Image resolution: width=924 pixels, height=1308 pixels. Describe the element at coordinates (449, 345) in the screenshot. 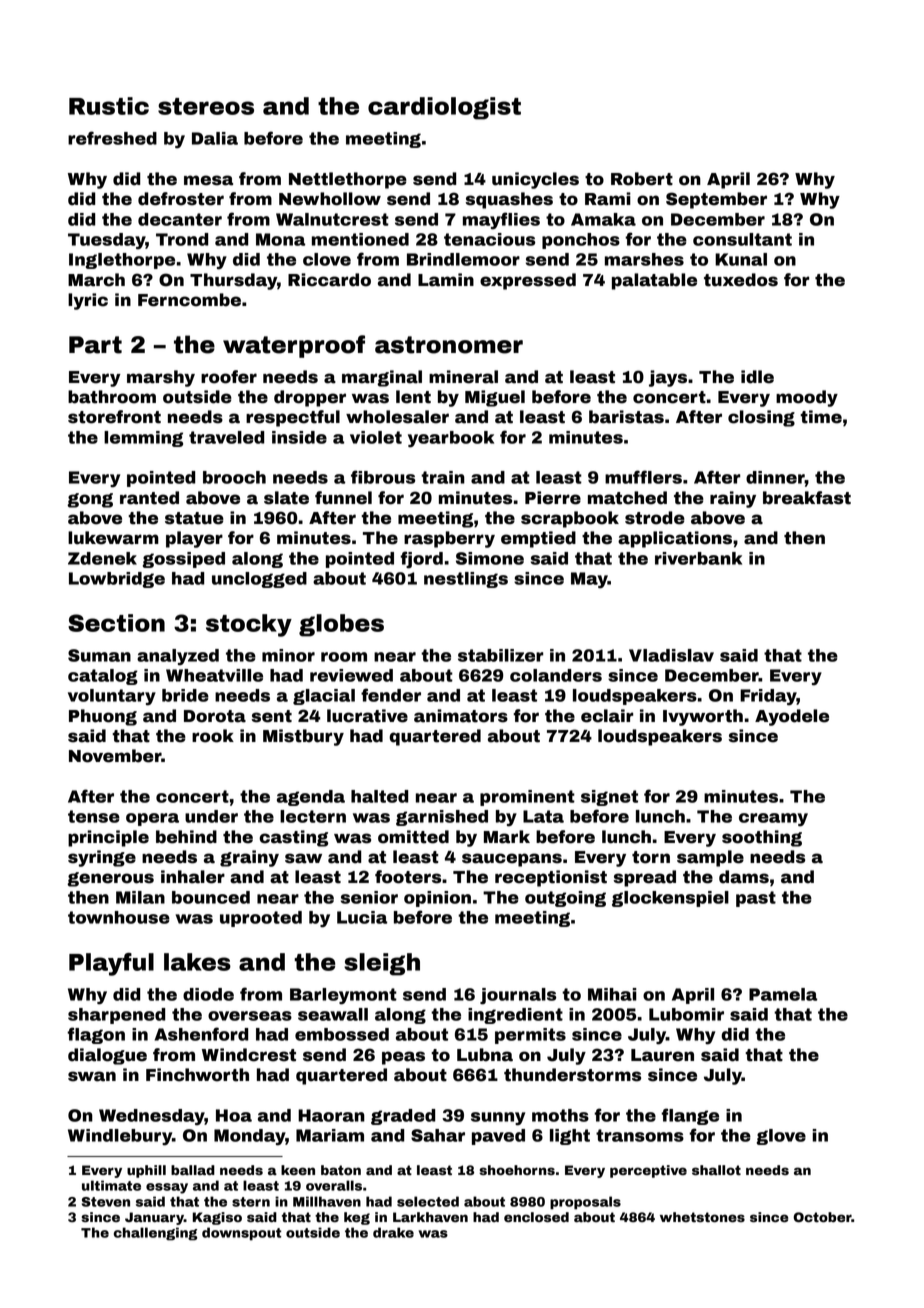

I see `astronomer` at that location.
